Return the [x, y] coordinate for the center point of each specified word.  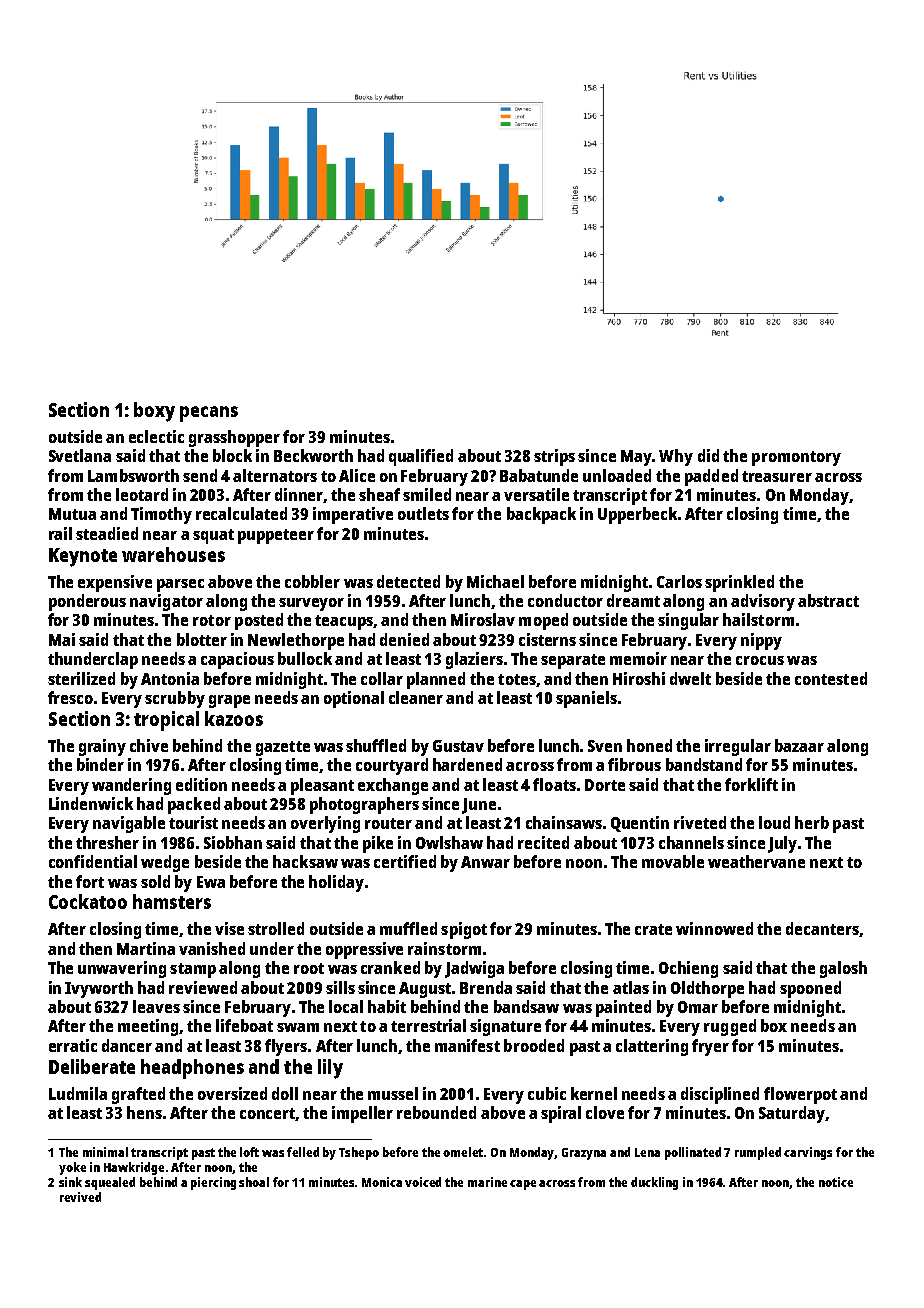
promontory [796, 458]
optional [354, 699]
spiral [561, 1114]
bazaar [799, 745]
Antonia [170, 678]
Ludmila [78, 1093]
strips [554, 457]
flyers [286, 1047]
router [388, 823]
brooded [534, 1045]
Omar [698, 1007]
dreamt [633, 600]
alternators [275, 475]
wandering [131, 786]
